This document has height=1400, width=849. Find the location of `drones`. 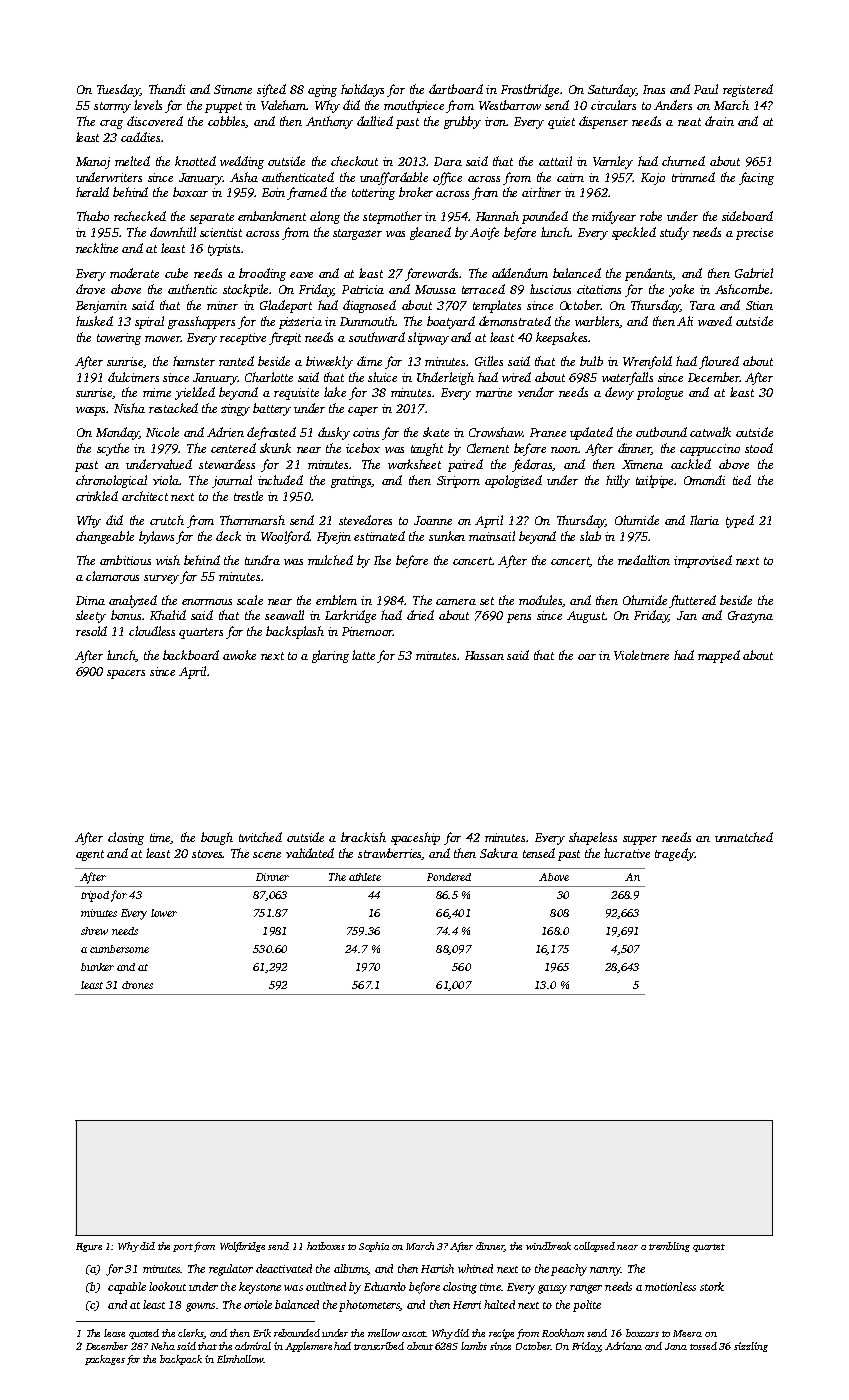

drones is located at coordinates (137, 985).
